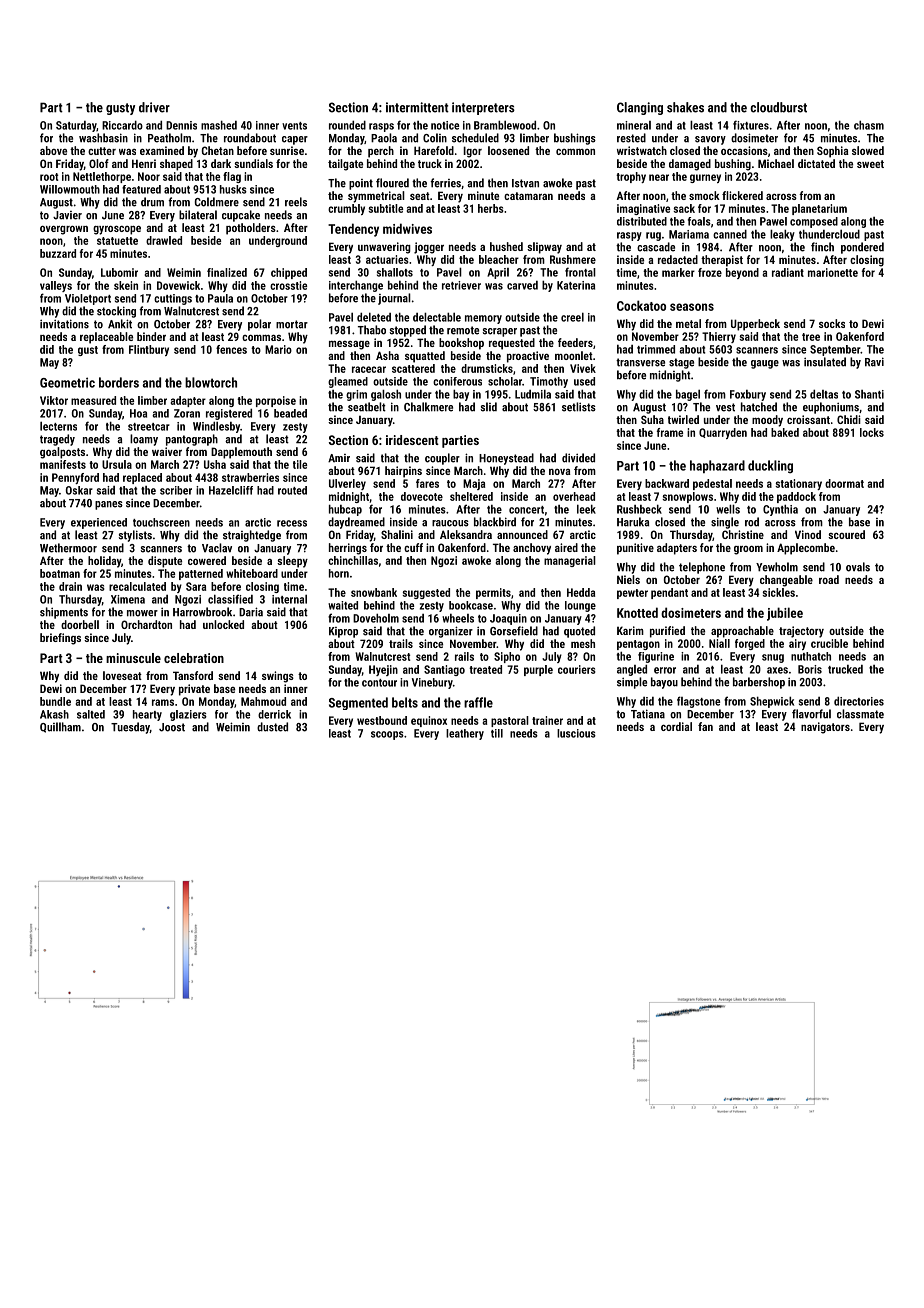  I want to click on blowtorch, so click(211, 382).
